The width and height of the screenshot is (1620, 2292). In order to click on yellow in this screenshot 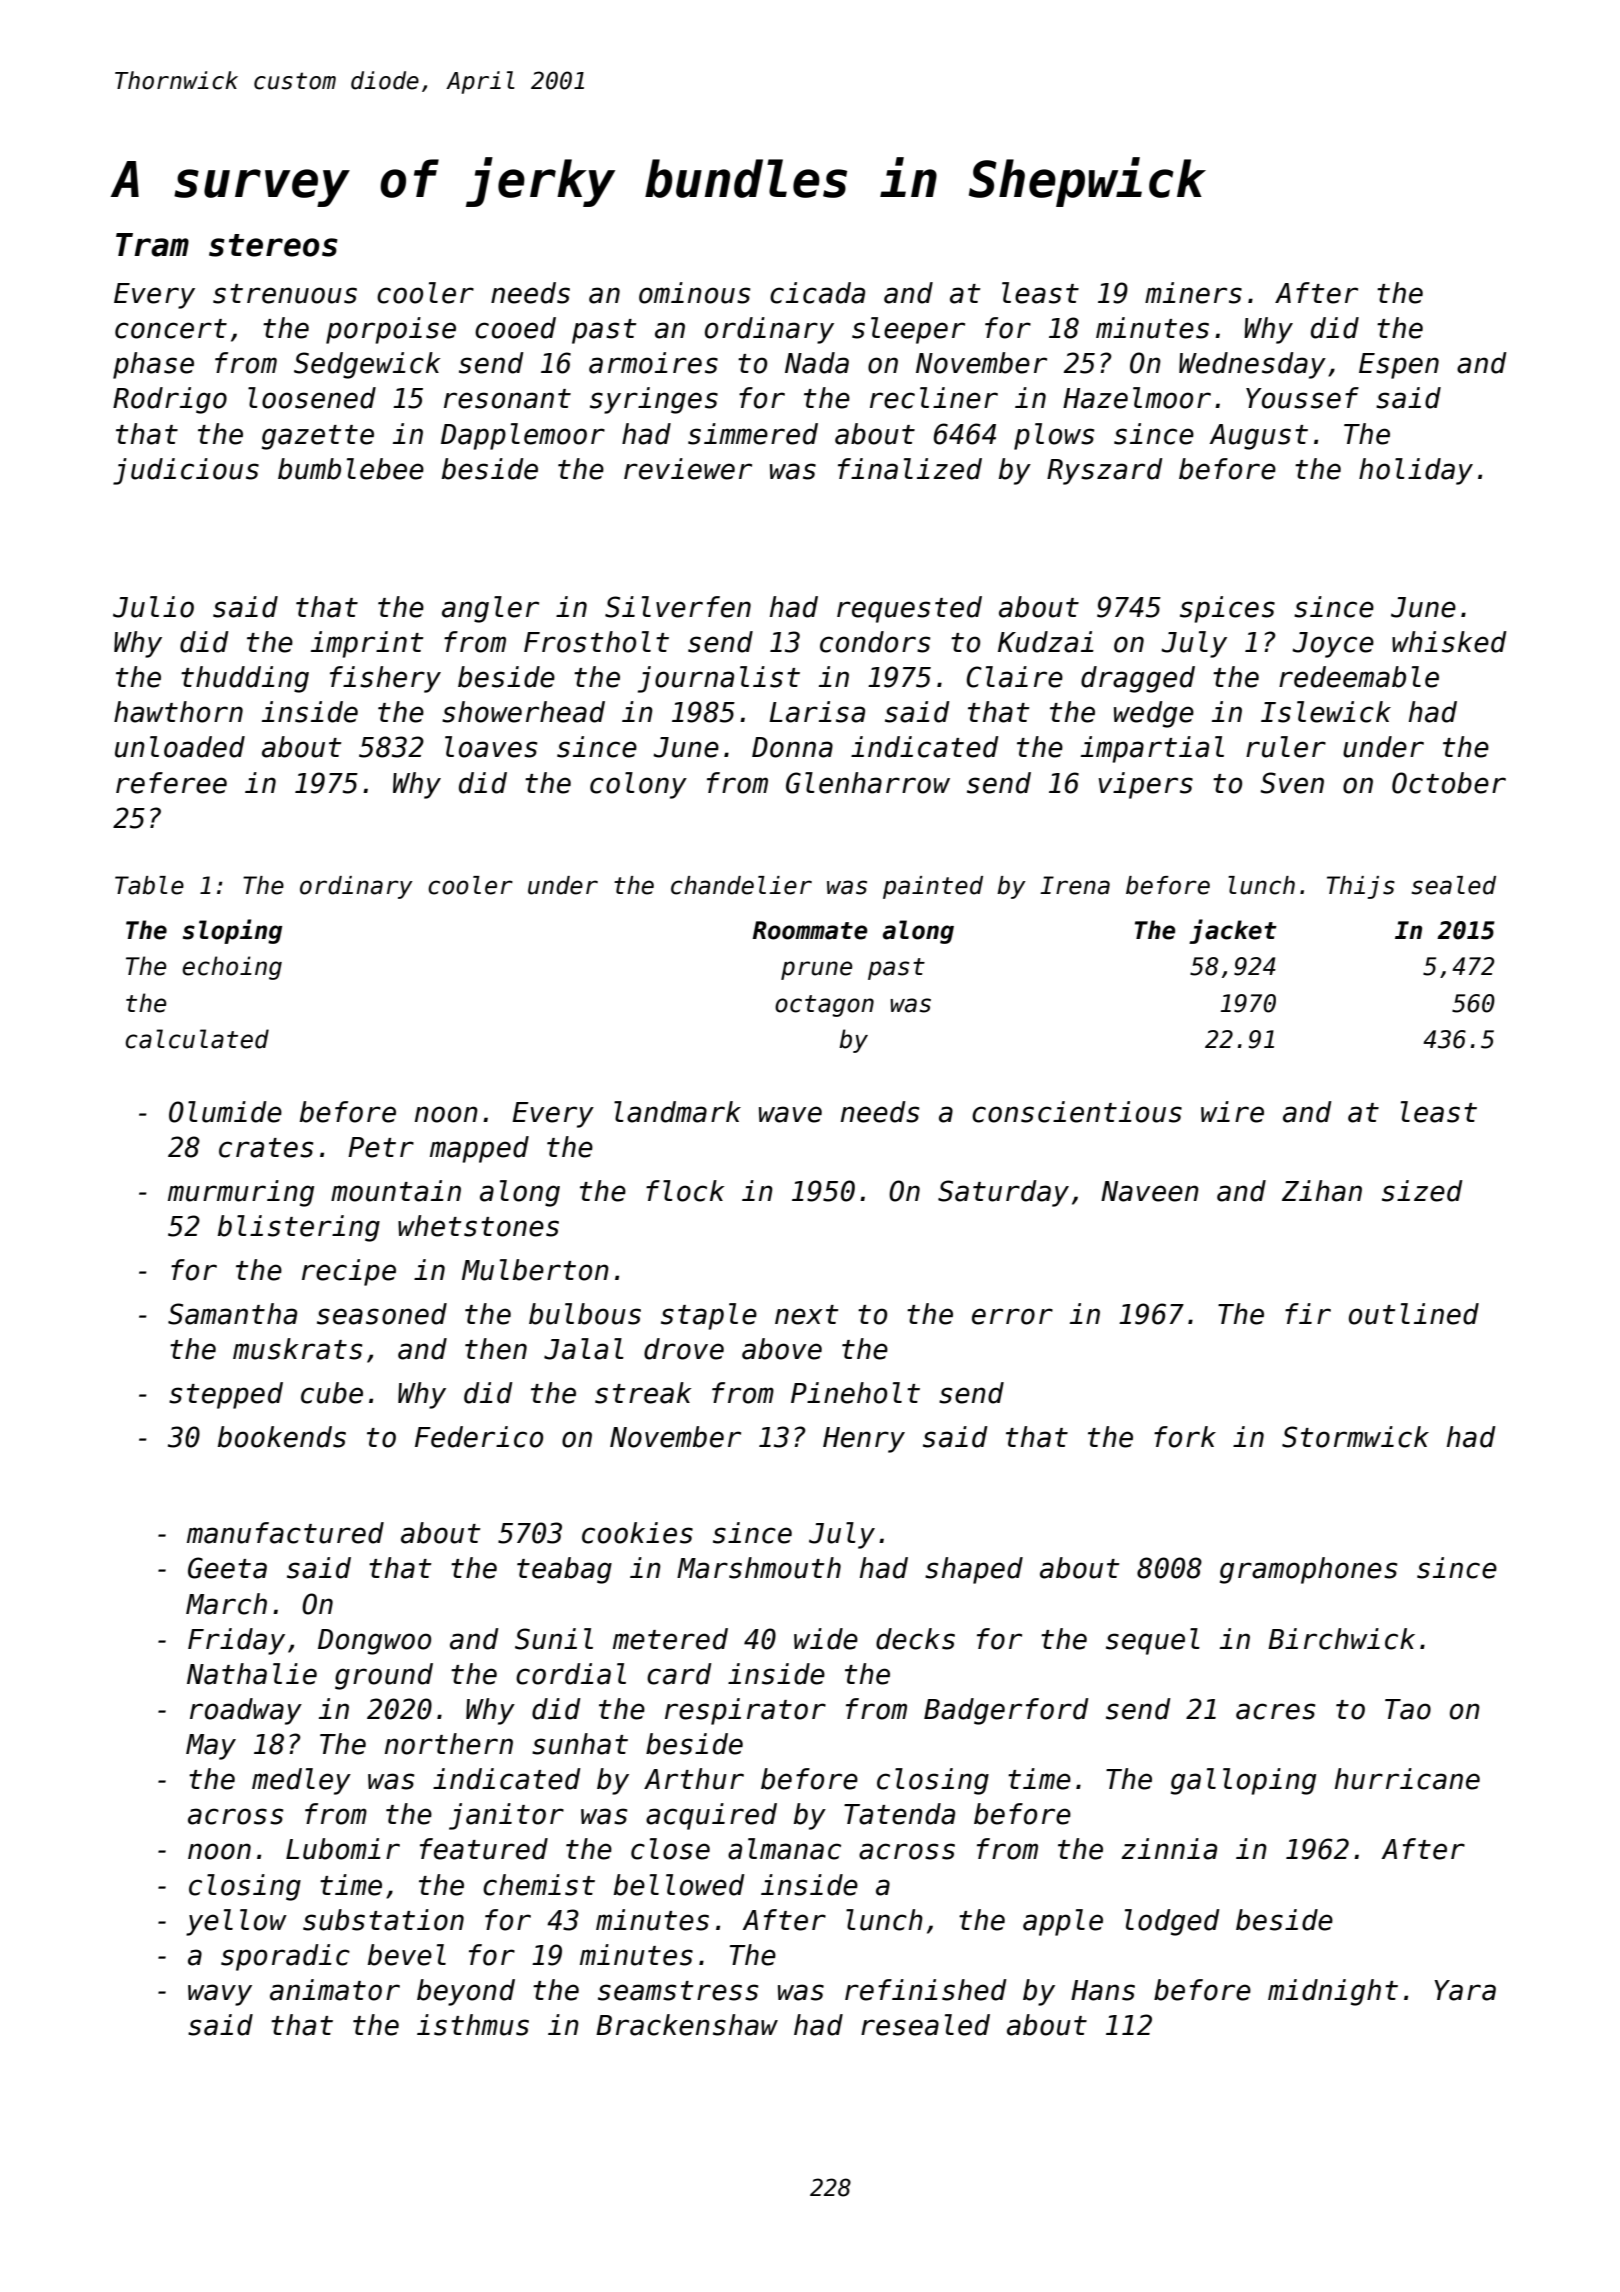, I will do `click(236, 1922)`.
